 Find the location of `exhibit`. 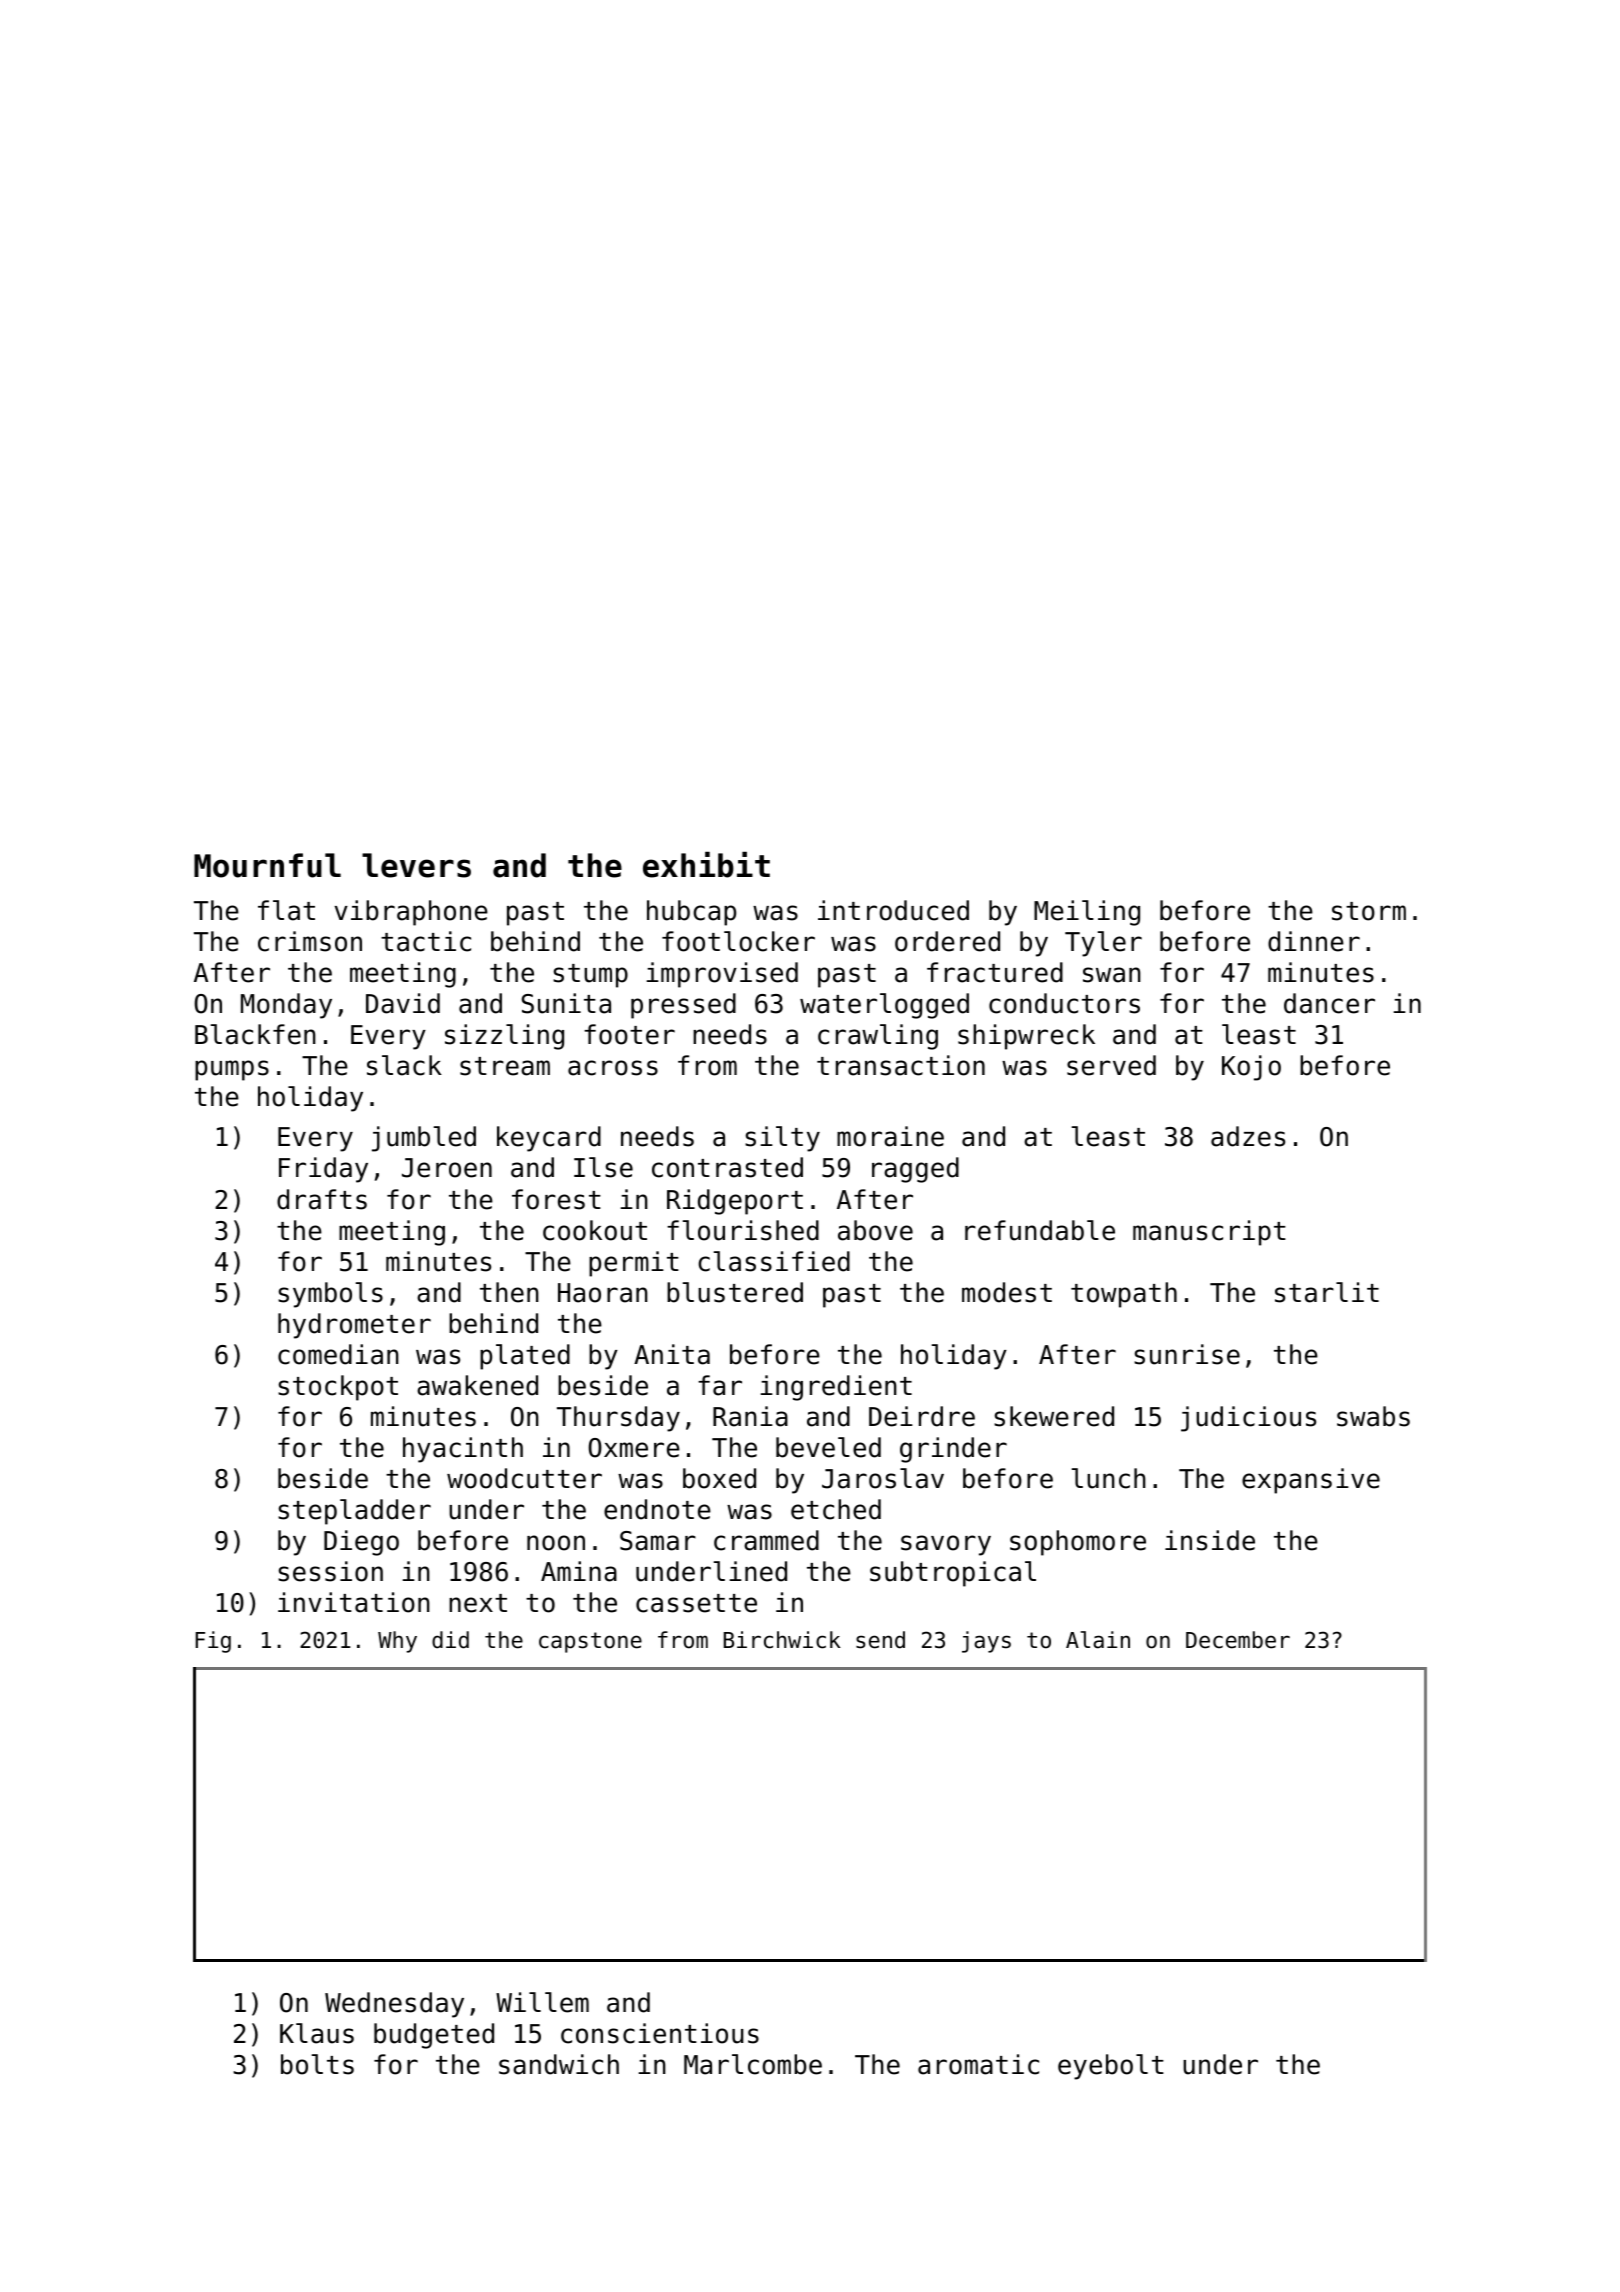

exhibit is located at coordinates (706, 865).
